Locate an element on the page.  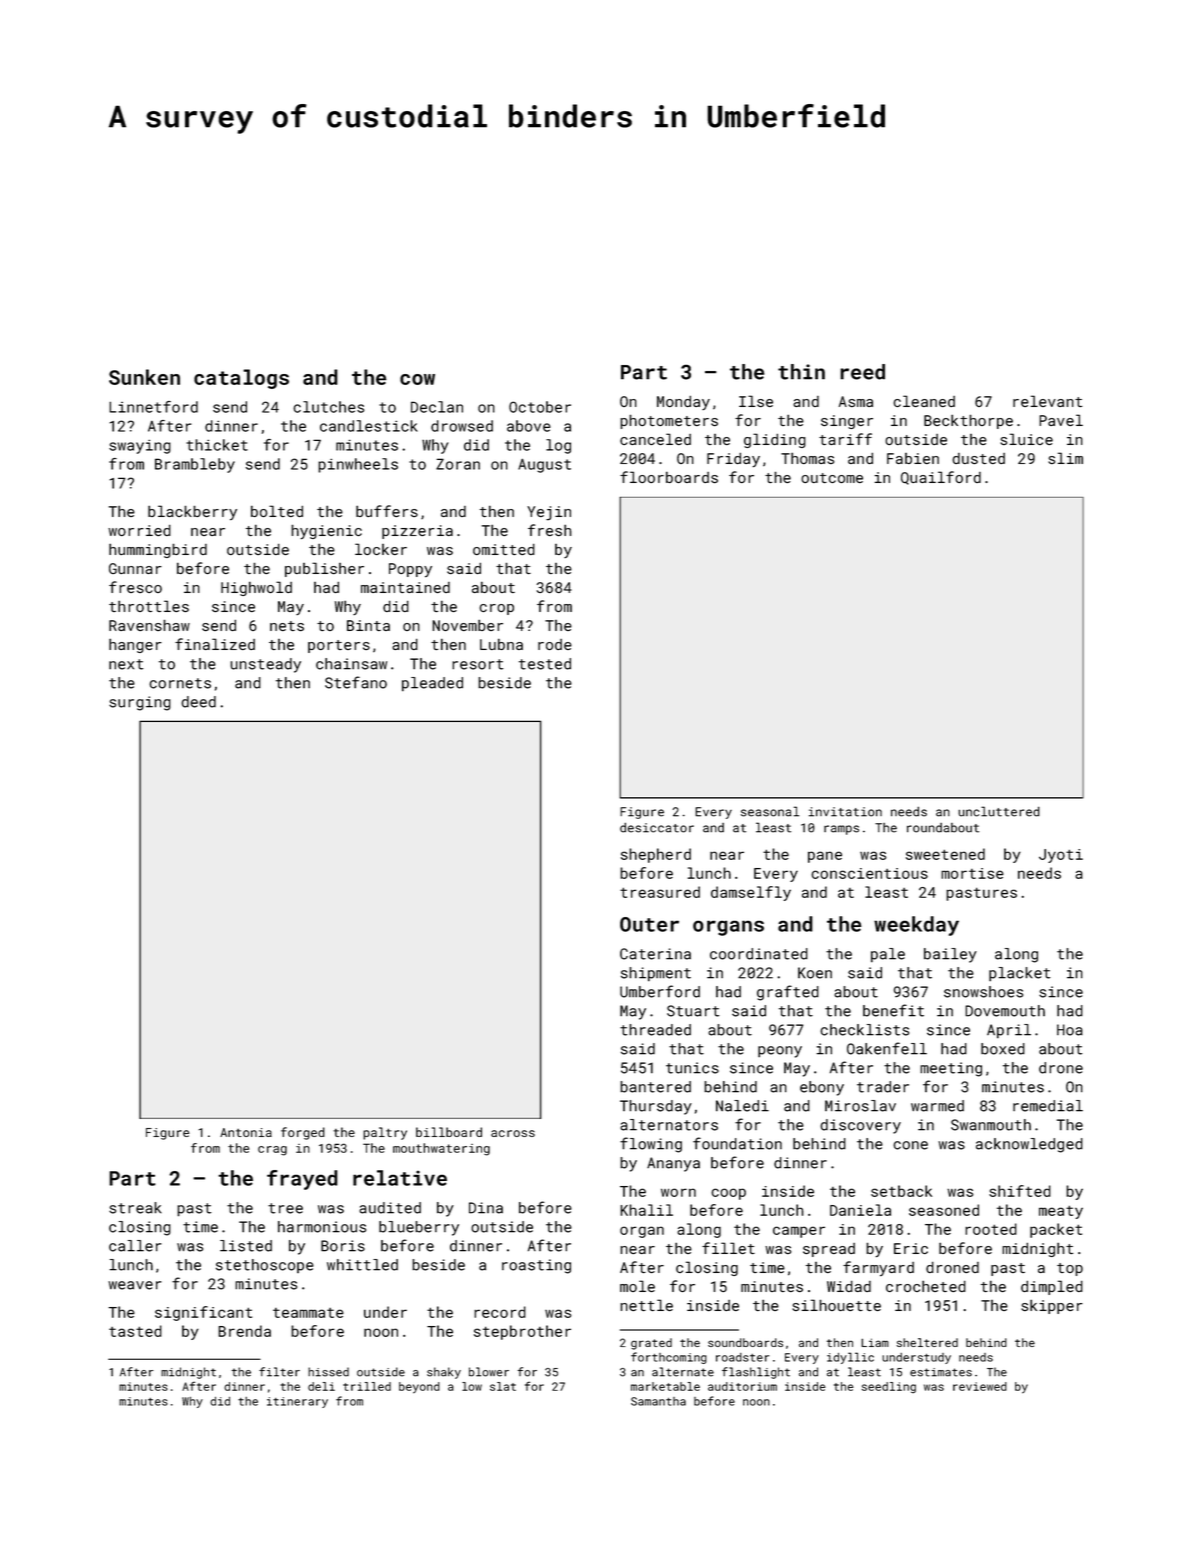
Monday is located at coordinates (683, 402).
